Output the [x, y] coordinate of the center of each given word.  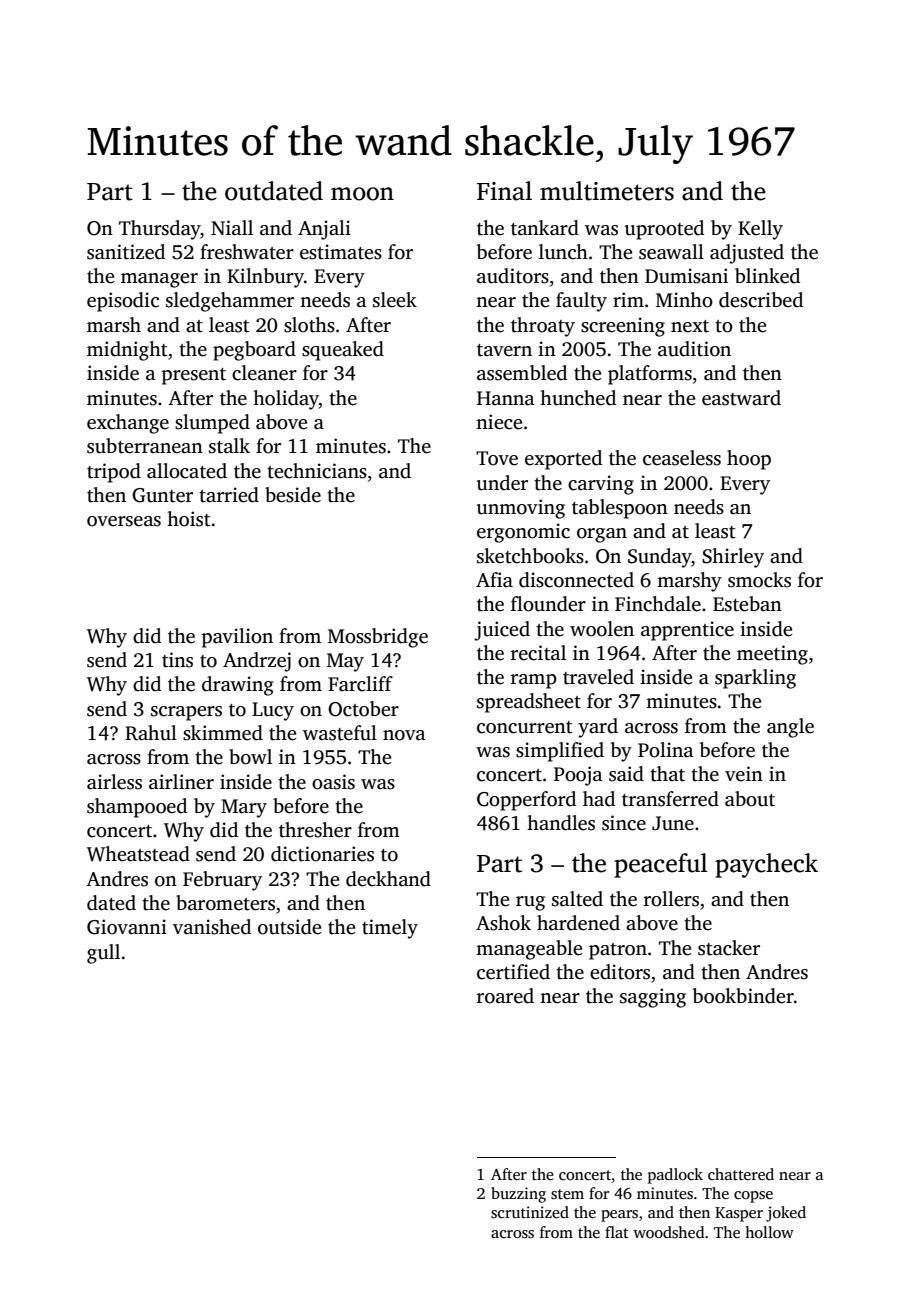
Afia [494, 579]
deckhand [388, 879]
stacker [729, 948]
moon [362, 194]
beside [293, 495]
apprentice [687, 631]
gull [103, 954]
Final [504, 191]
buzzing [518, 1195]
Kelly [760, 230]
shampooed [137, 808]
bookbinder [743, 996]
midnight [127, 351]
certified [513, 972]
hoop [749, 460]
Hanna [506, 398]
